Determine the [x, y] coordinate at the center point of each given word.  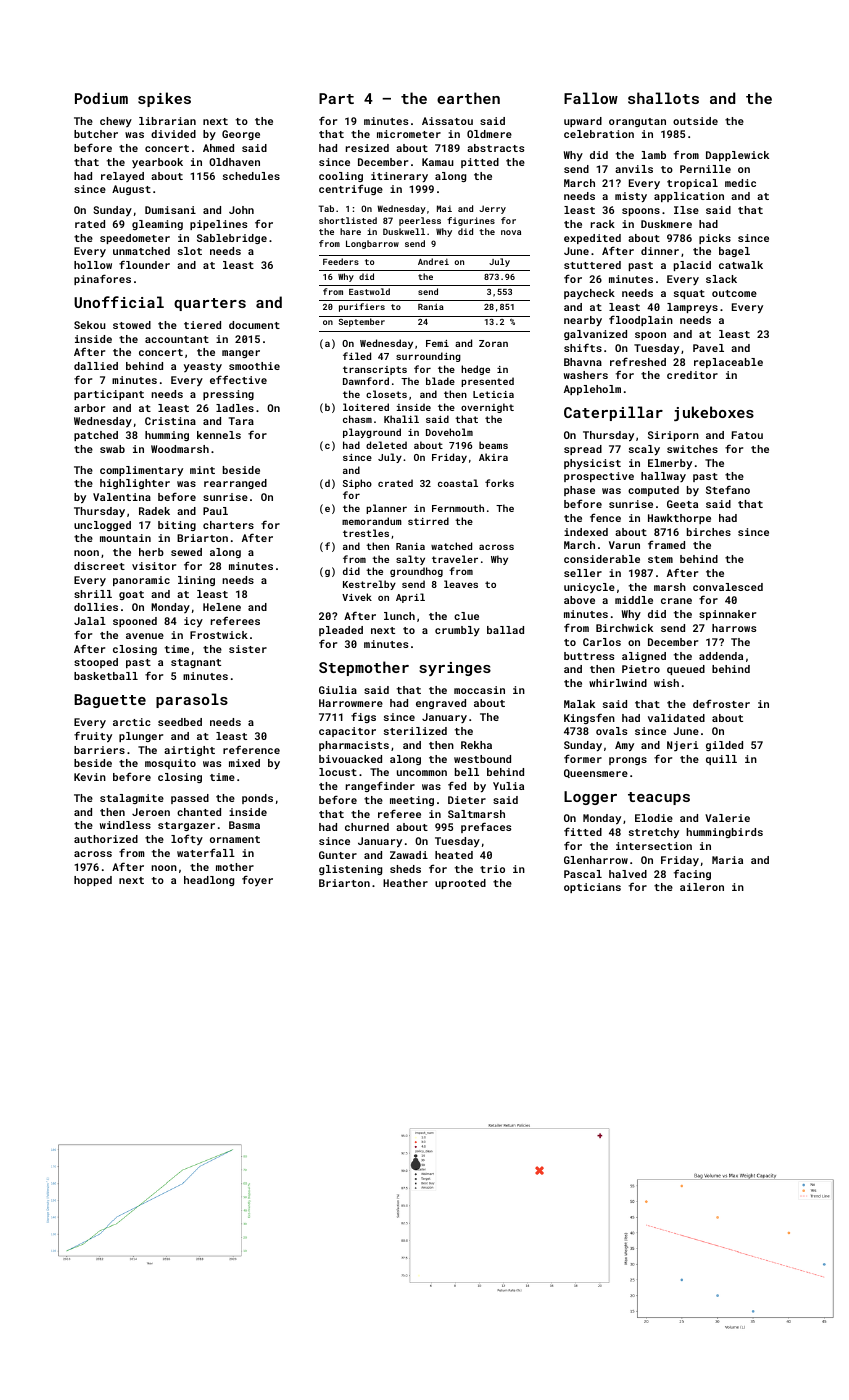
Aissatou [447, 121]
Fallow [591, 98]
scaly [644, 450]
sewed [186, 552]
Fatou [747, 435]
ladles [235, 408]
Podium [101, 98]
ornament [235, 839]
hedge [475, 370]
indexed [586, 532]
